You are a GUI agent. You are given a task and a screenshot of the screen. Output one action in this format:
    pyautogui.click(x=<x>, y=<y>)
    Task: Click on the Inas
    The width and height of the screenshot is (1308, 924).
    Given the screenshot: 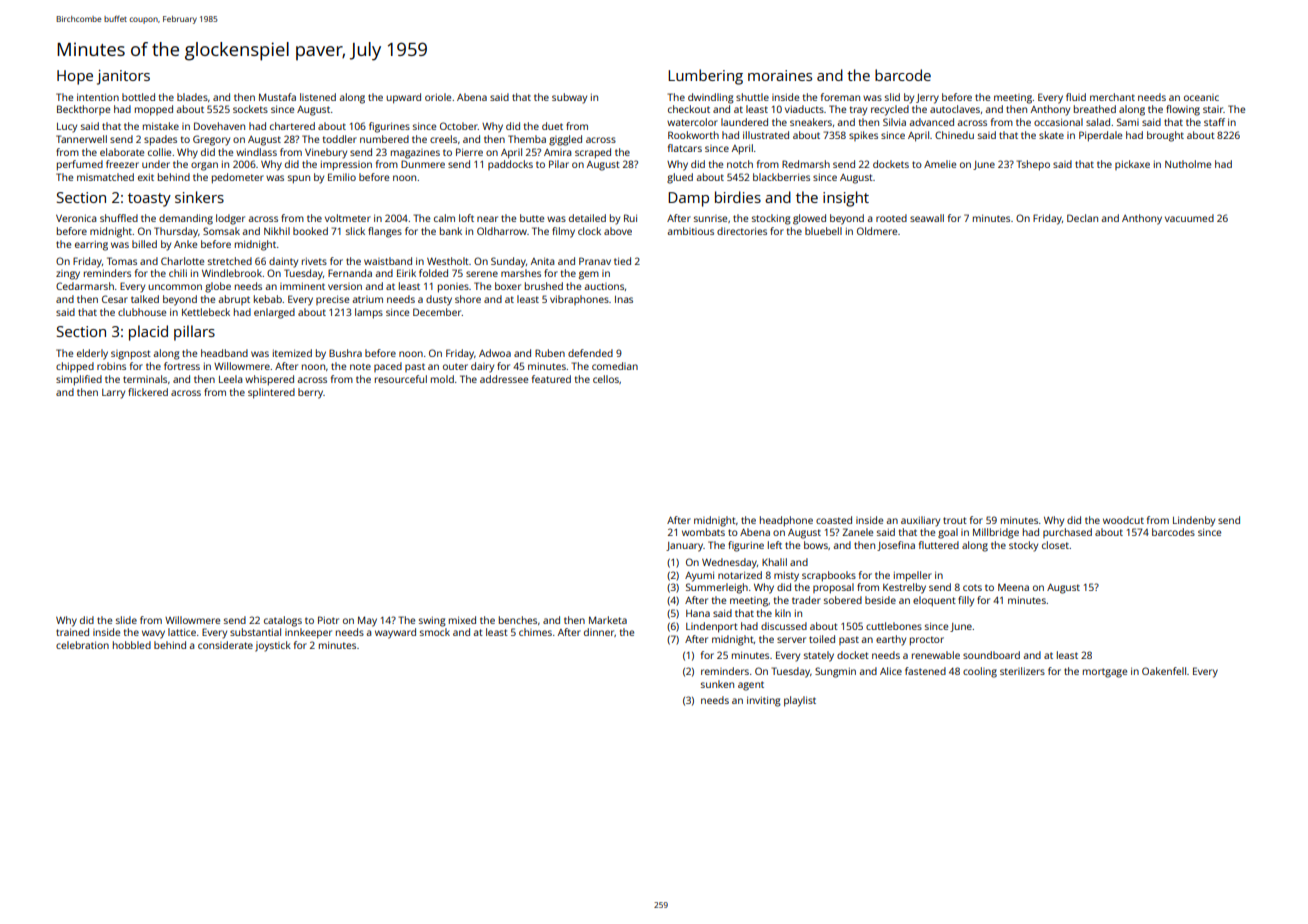 What is the action you would take?
    pyautogui.click(x=624, y=299)
